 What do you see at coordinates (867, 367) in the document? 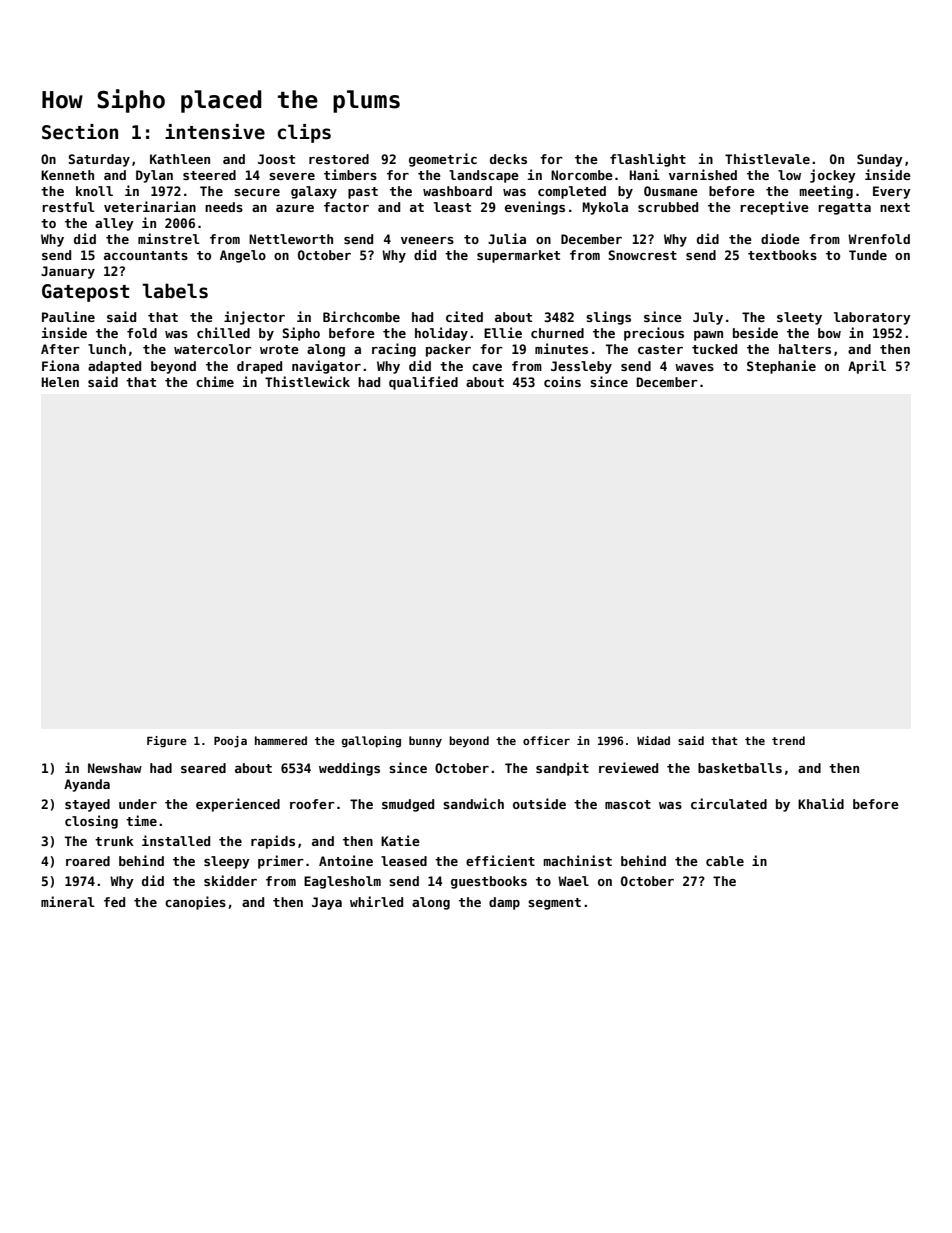
I see `April` at bounding box center [867, 367].
